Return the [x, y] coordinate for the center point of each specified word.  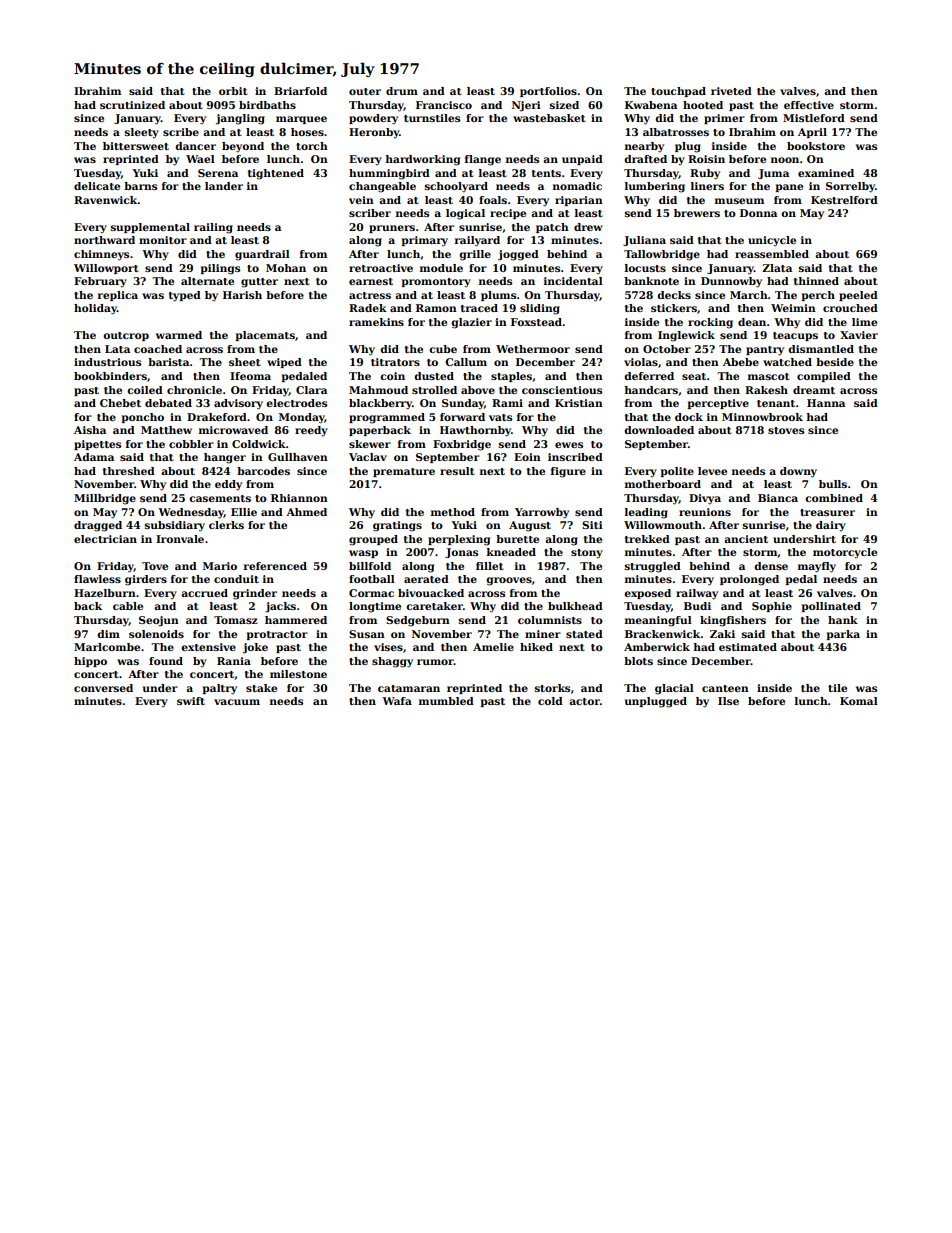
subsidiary [175, 526]
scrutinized [132, 105]
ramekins [376, 322]
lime [864, 322]
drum [402, 91]
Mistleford [814, 118]
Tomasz [236, 620]
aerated [426, 579]
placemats [265, 336]
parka [843, 635]
